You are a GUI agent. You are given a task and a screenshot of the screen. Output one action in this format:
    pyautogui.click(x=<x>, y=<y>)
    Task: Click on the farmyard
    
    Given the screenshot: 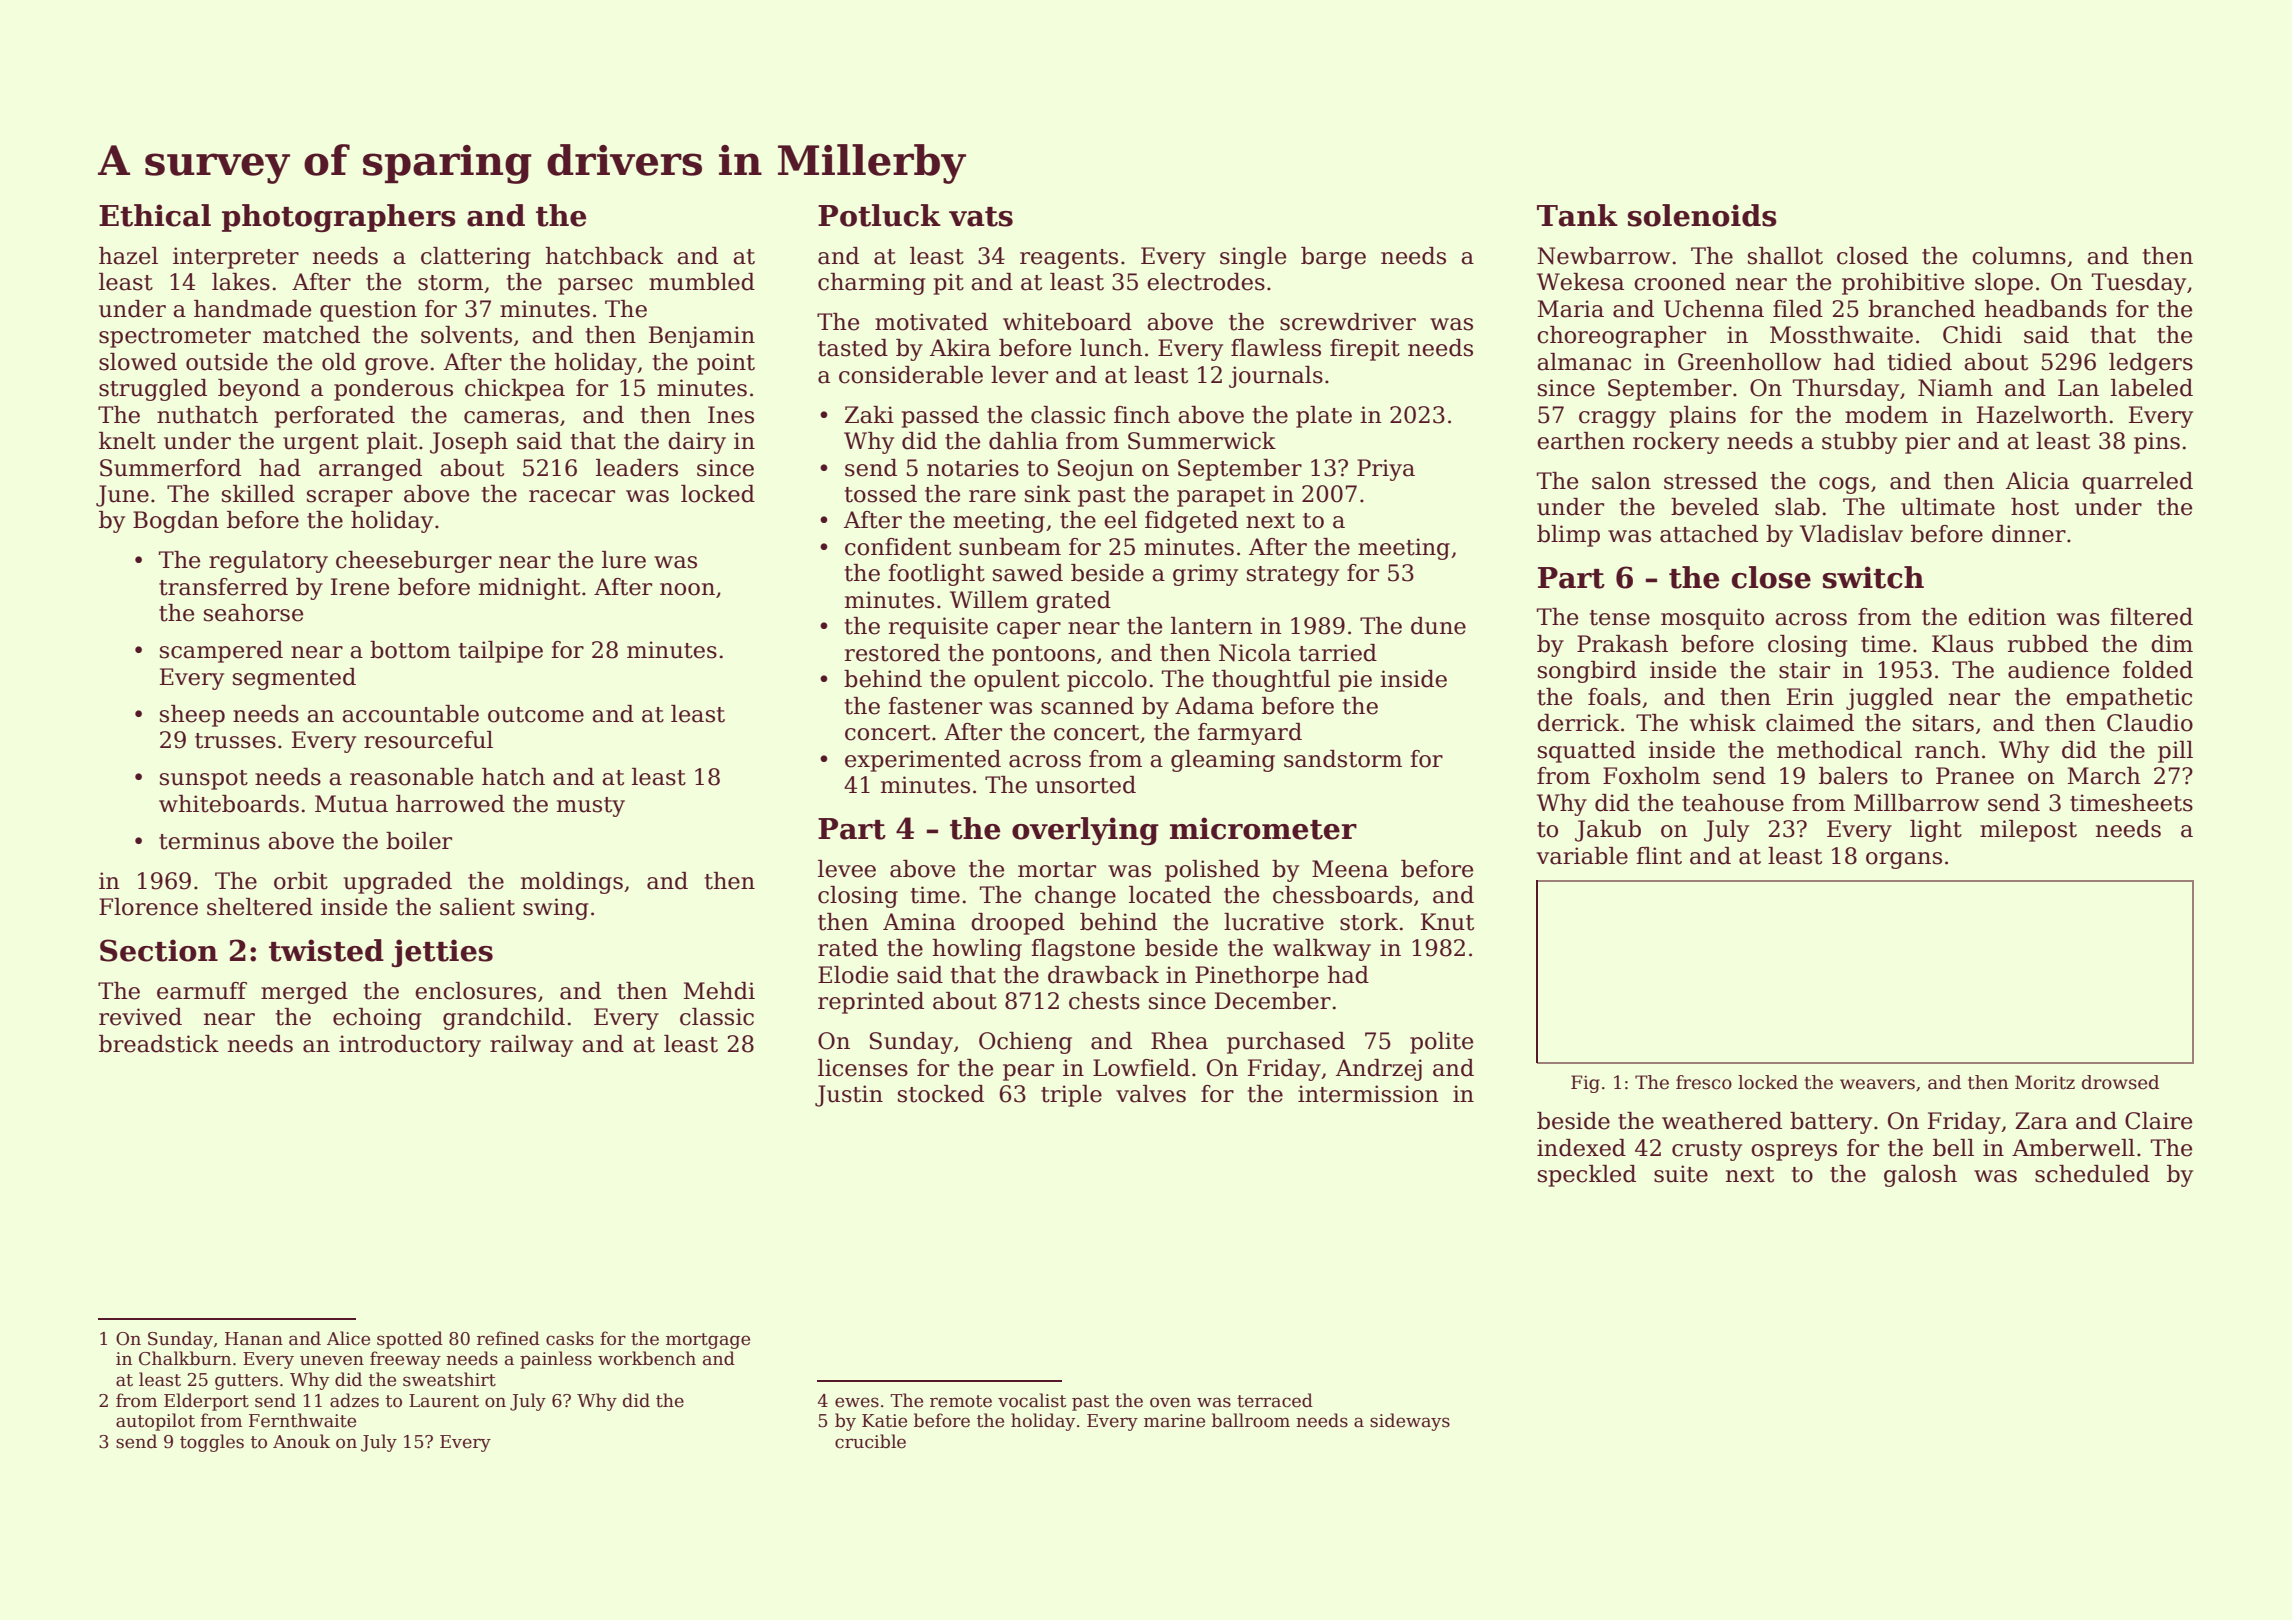 What is the action you would take?
    pyautogui.click(x=1250, y=734)
